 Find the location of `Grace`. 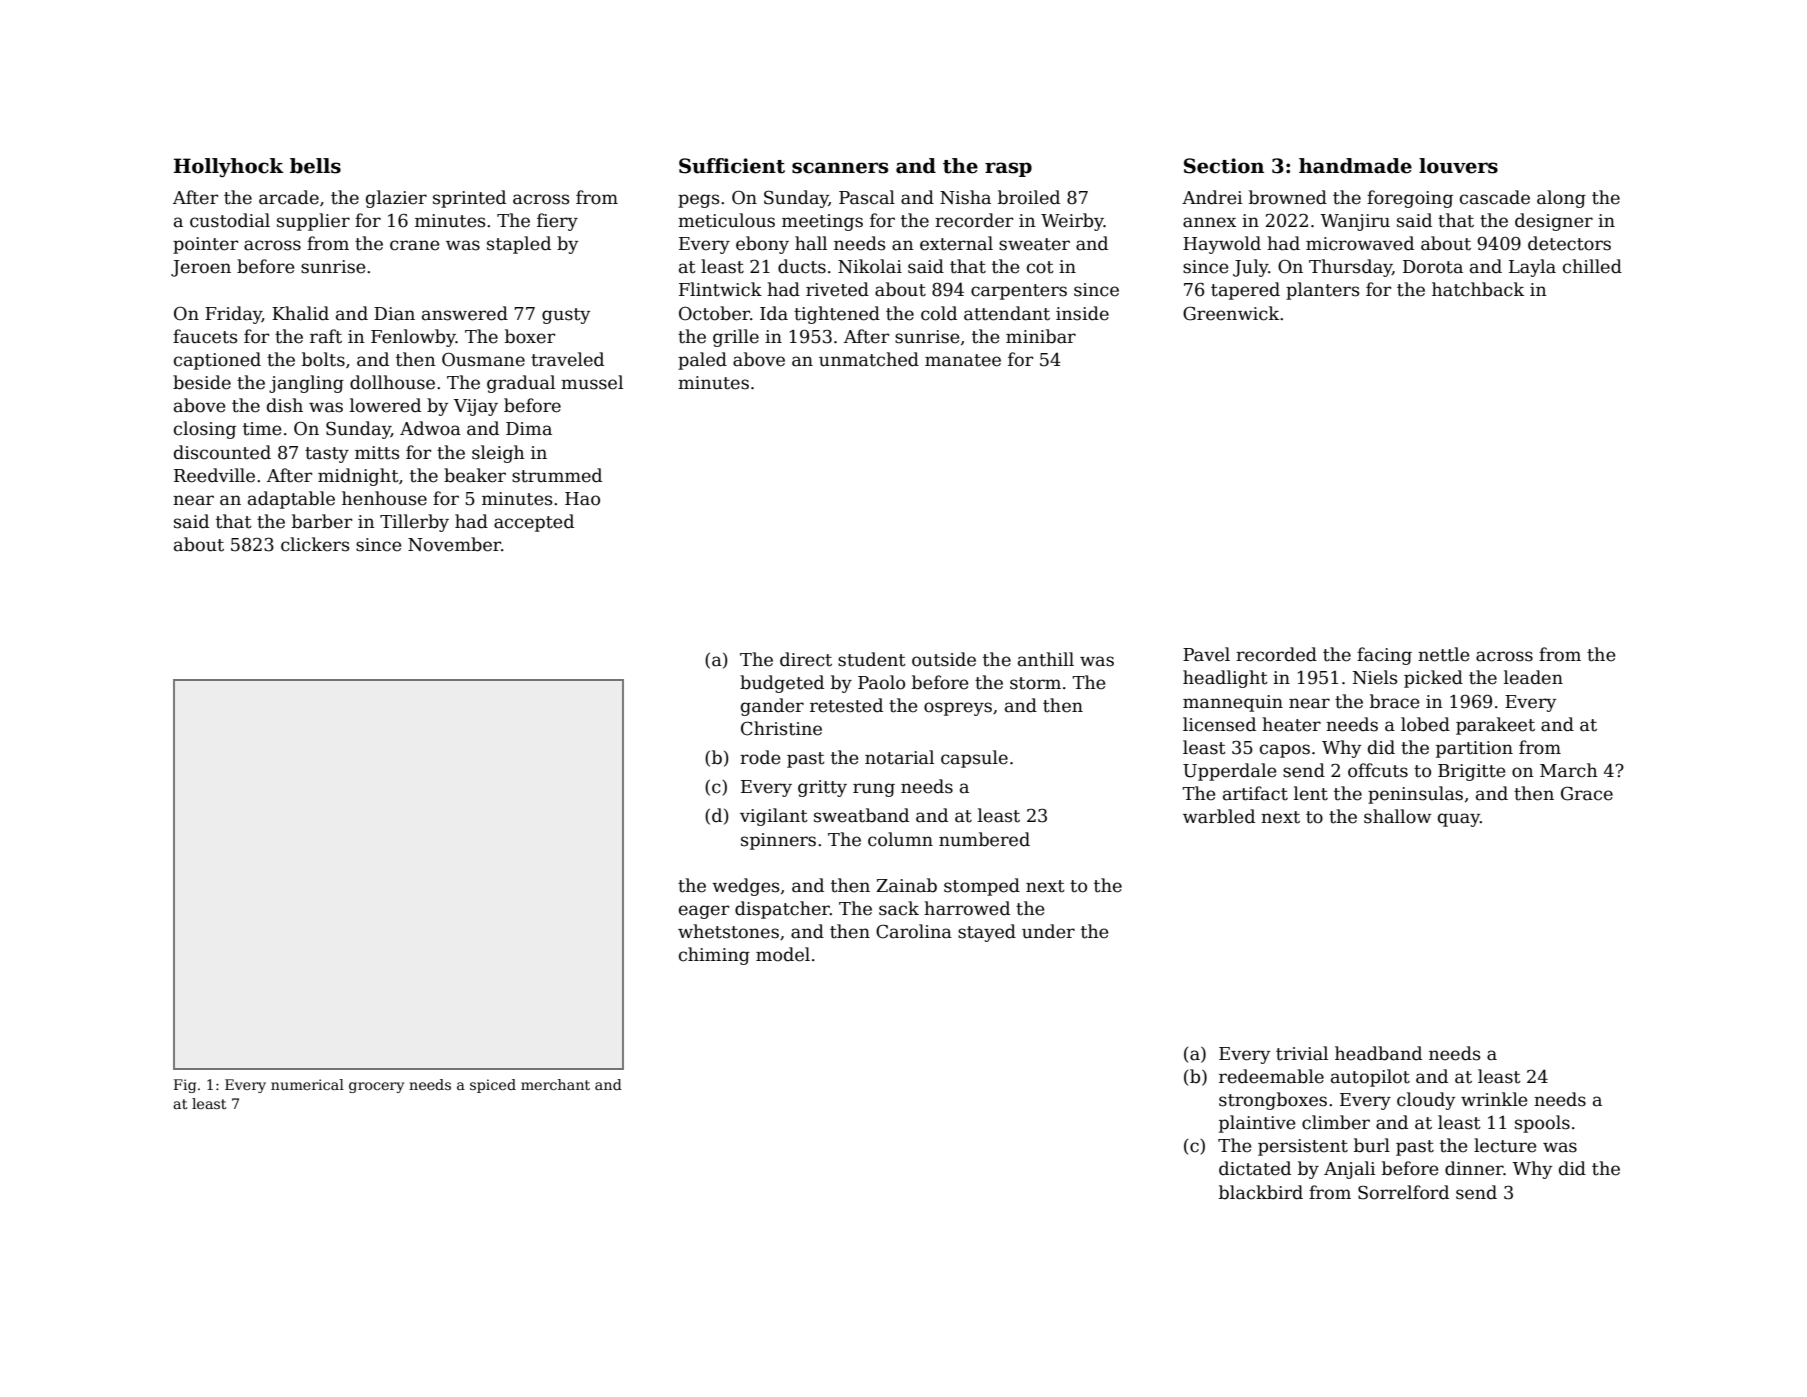

Grace is located at coordinates (1587, 793).
